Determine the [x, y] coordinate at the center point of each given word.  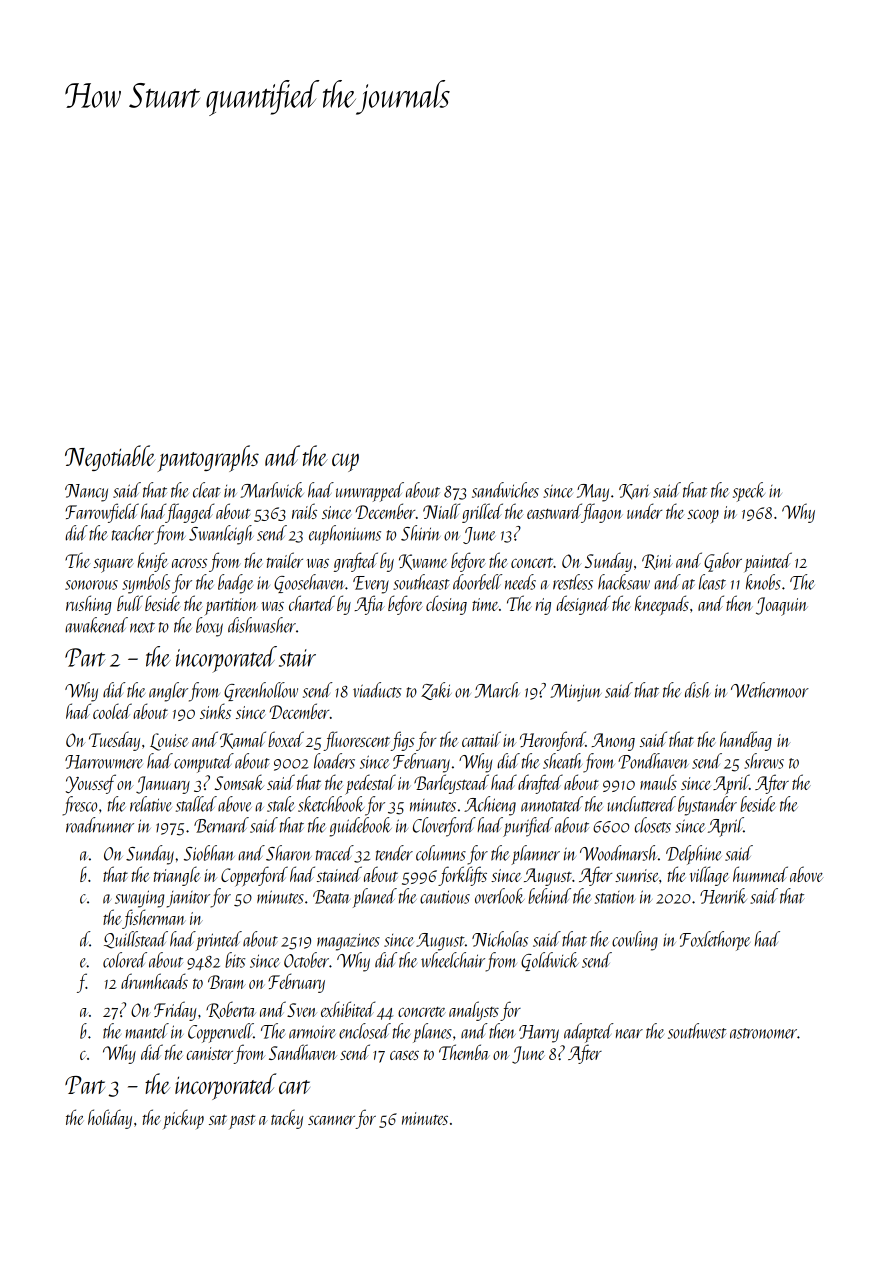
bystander [707, 806]
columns [441, 853]
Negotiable [110, 458]
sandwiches [505, 490]
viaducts [377, 690]
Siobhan [209, 853]
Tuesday [114, 741]
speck [749, 492]
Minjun [576, 693]
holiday [110, 1119]
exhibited [348, 1009]
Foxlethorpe [715, 941]
